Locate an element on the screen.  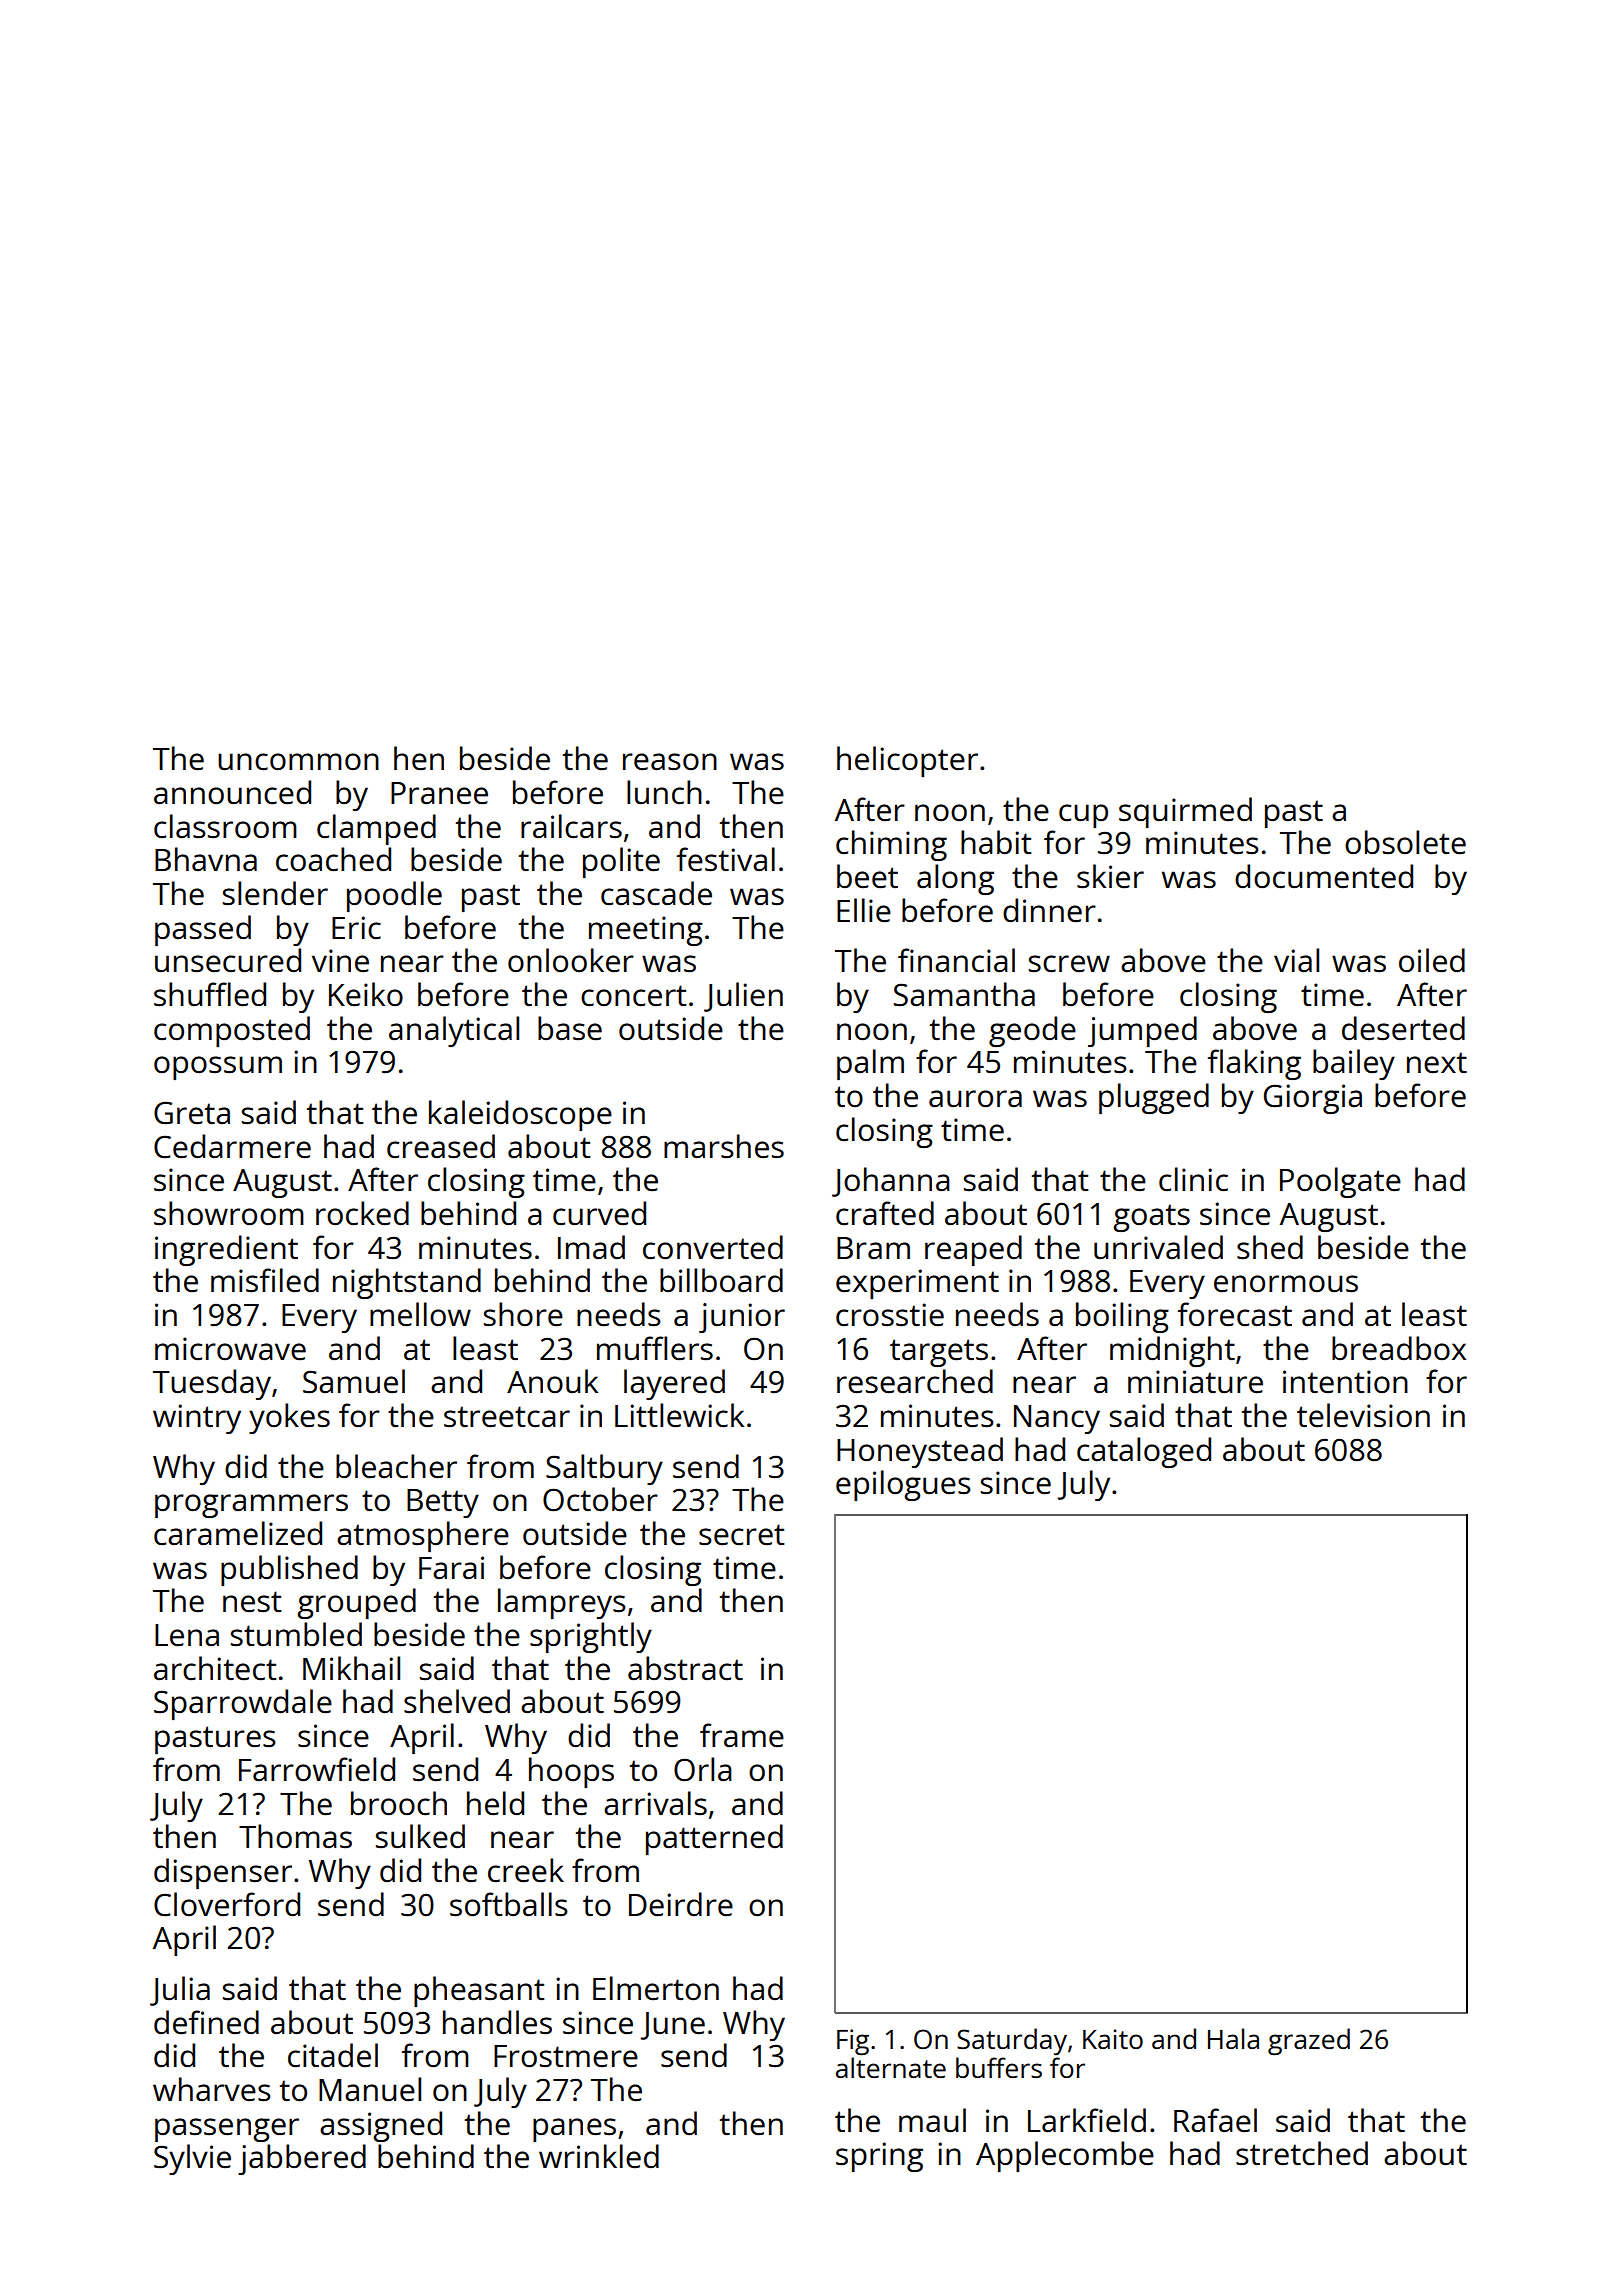
festival is located at coordinates (726, 859).
